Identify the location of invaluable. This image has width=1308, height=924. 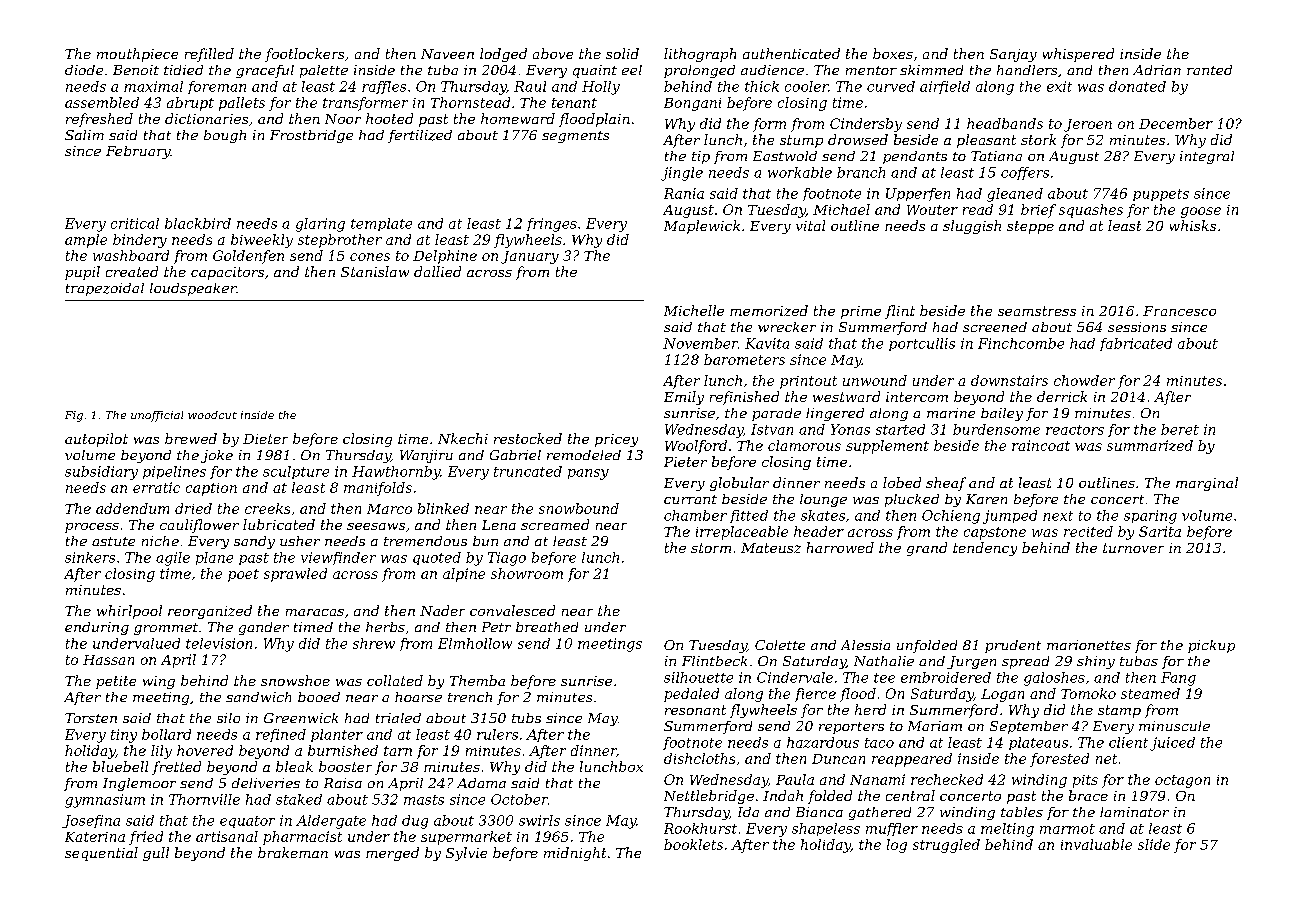
(1096, 844).
